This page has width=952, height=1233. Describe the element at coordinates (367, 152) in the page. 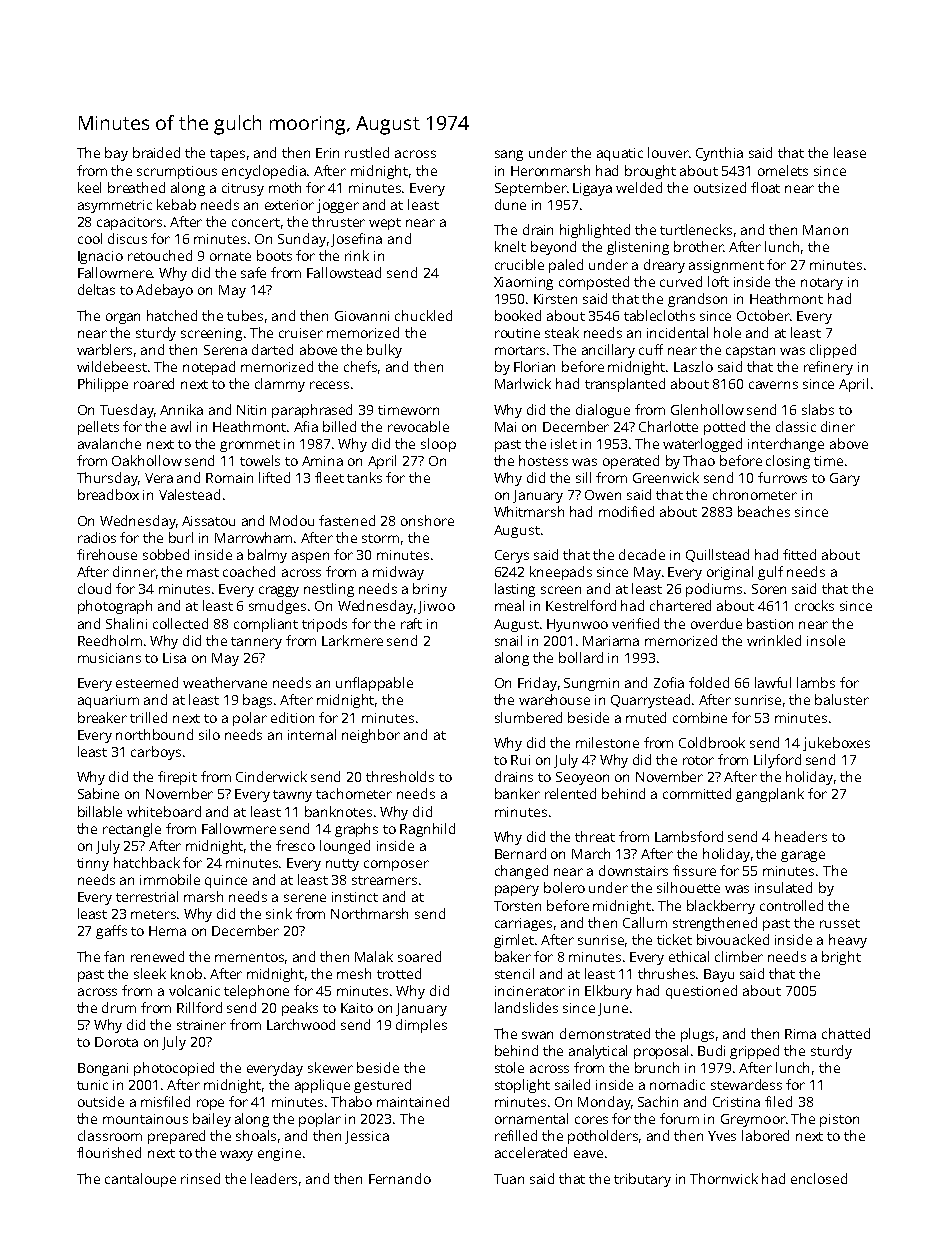

I see `rustled` at that location.
